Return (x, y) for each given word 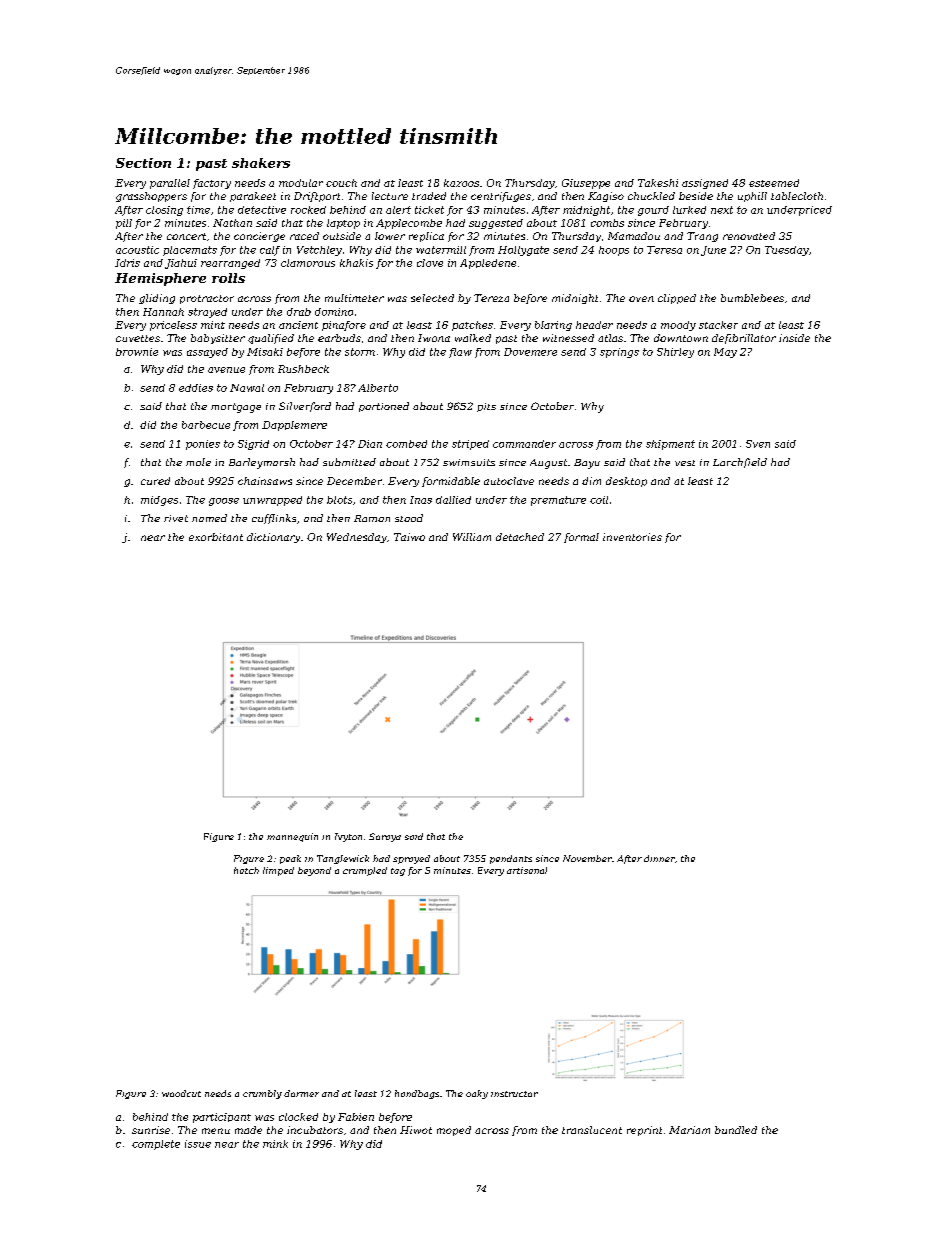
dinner (659, 858)
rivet (176, 518)
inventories (632, 537)
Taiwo (409, 537)
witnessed (568, 338)
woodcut (181, 1093)
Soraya (385, 837)
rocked (308, 210)
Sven (758, 444)
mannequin (292, 837)
